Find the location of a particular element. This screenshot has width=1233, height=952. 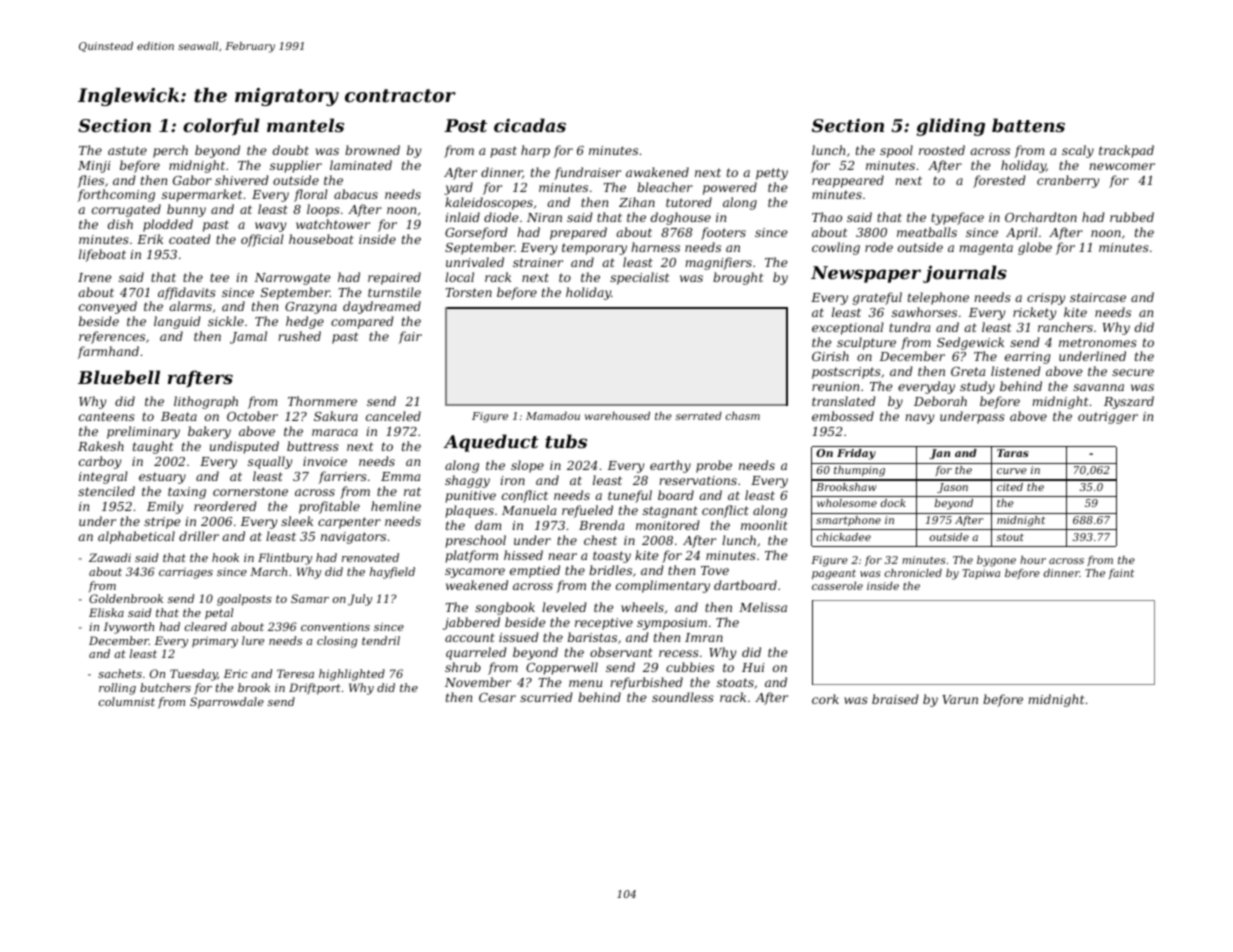

supplier is located at coordinates (296, 166).
